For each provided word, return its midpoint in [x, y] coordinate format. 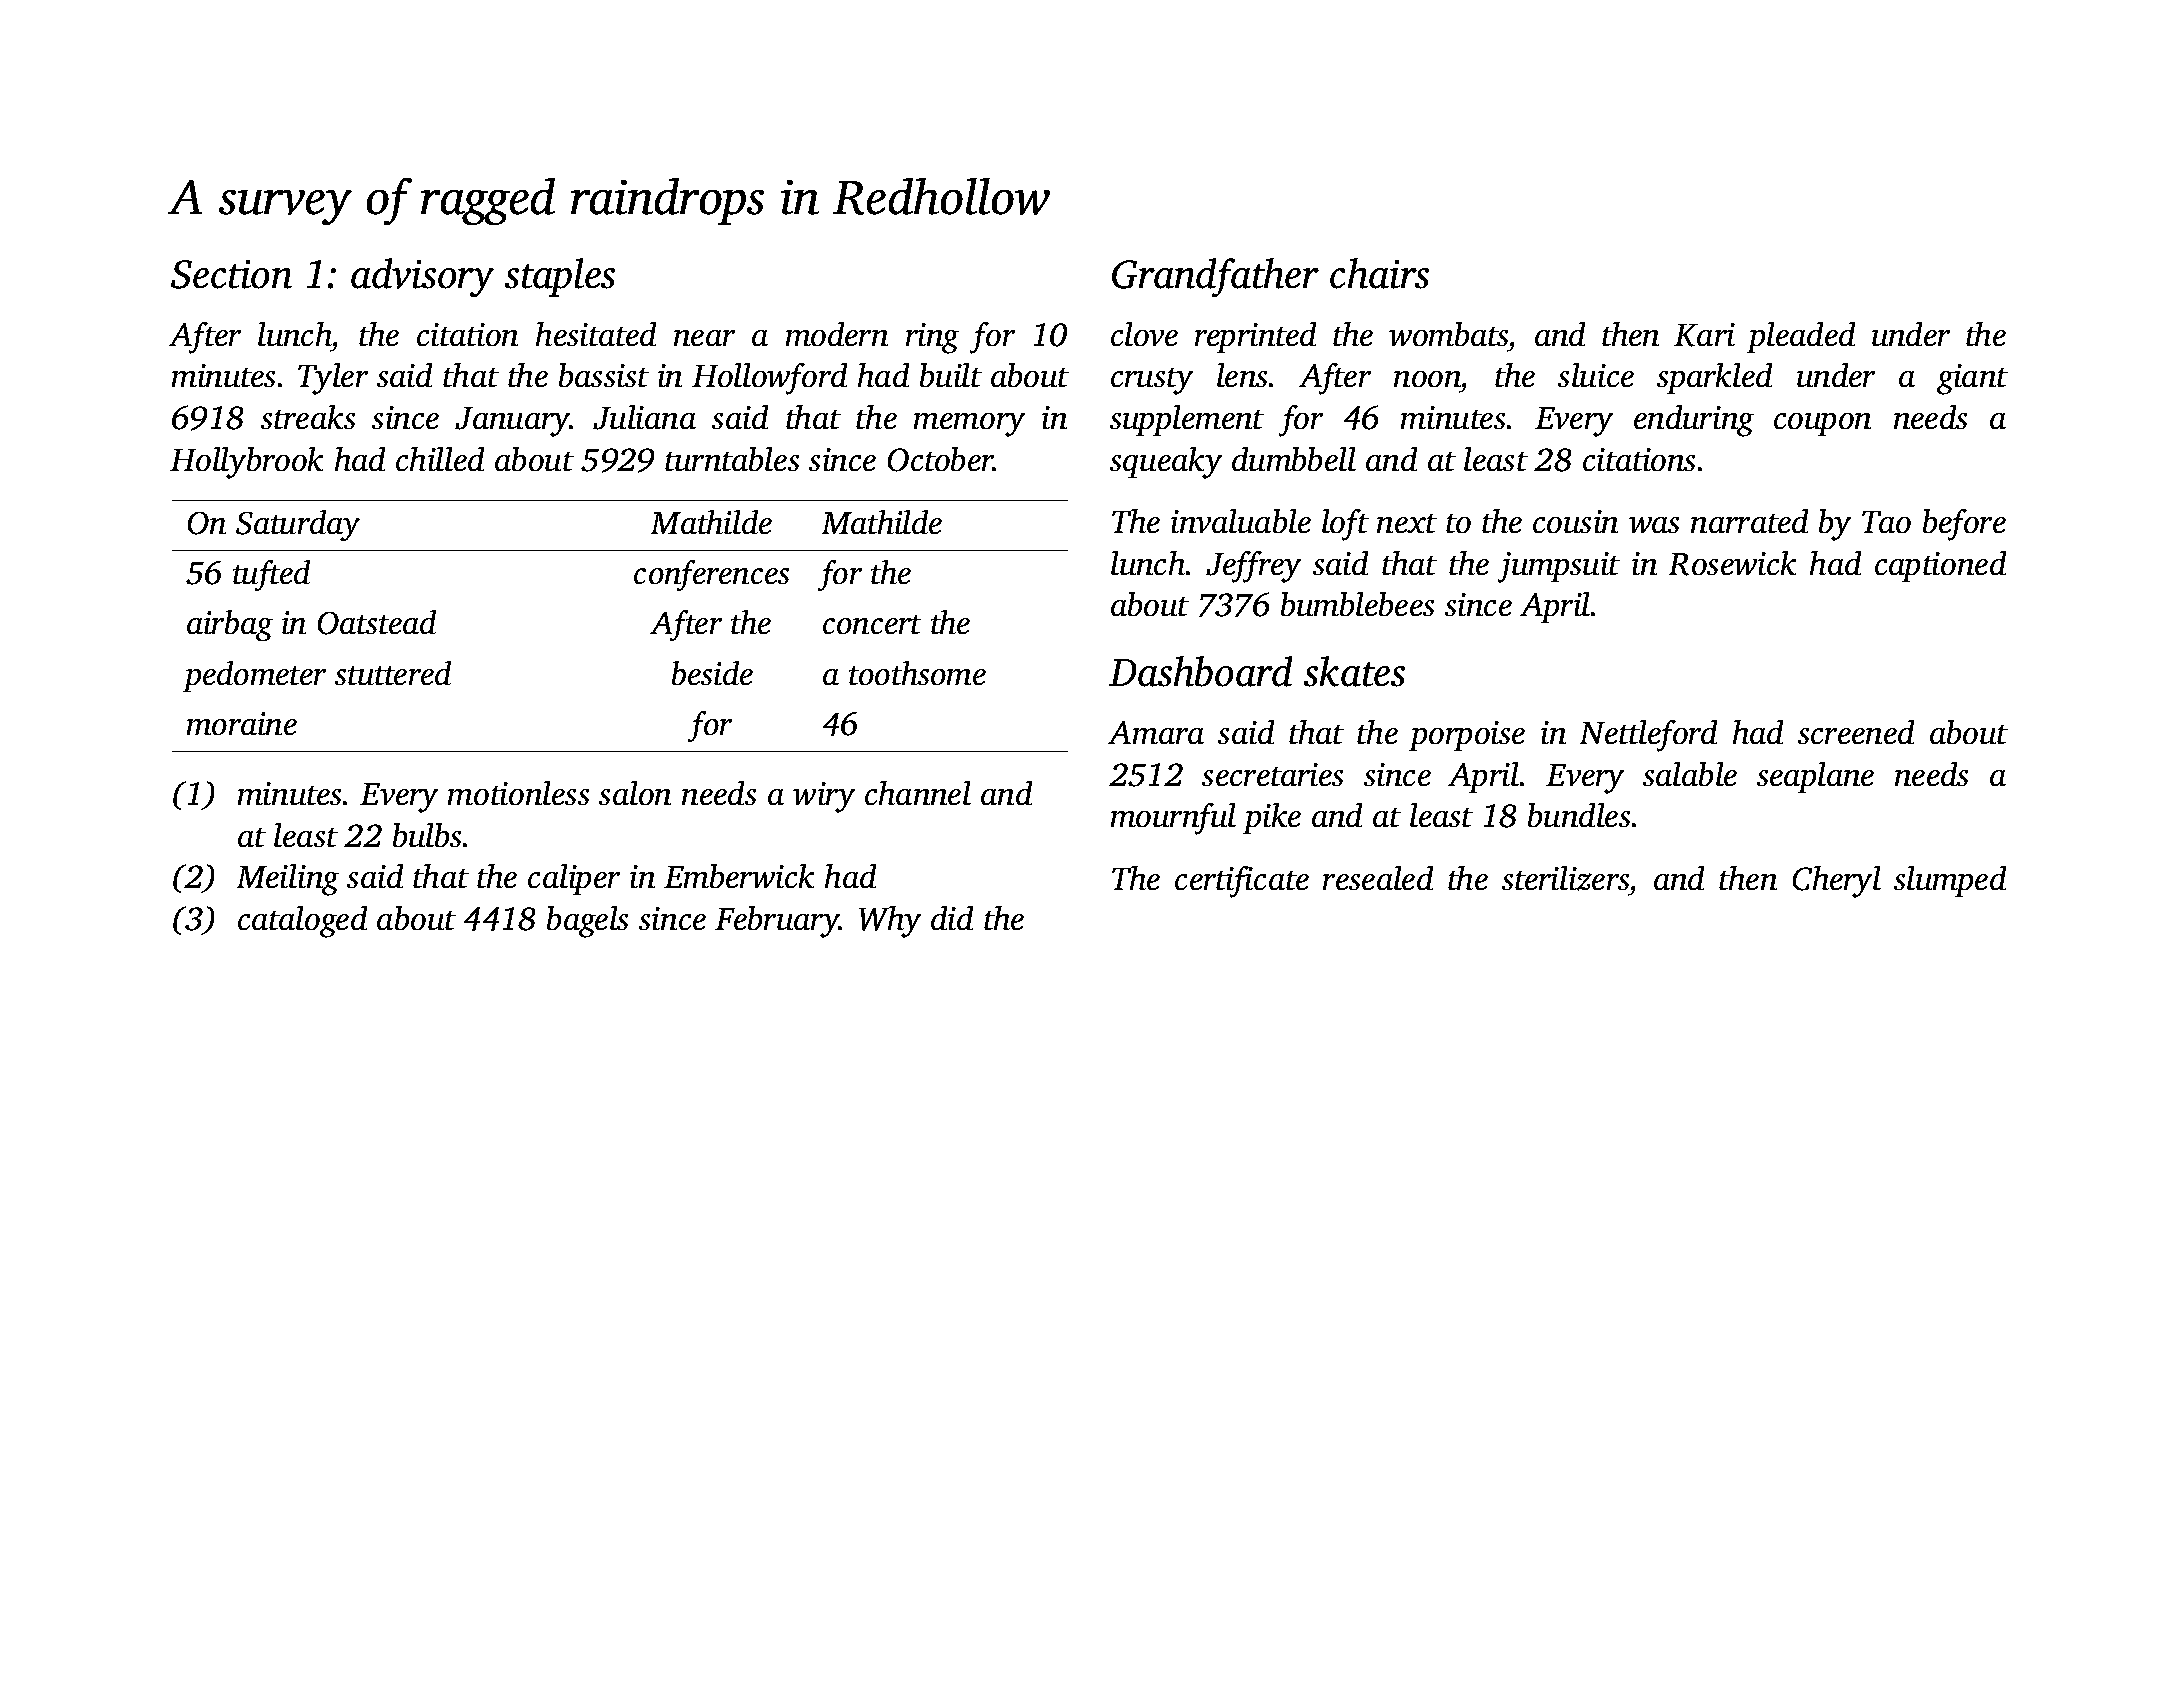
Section [231, 274]
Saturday [298, 525]
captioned [1940, 566]
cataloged [302, 922]
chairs [1379, 273]
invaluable [1241, 521]
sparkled [1714, 378]
